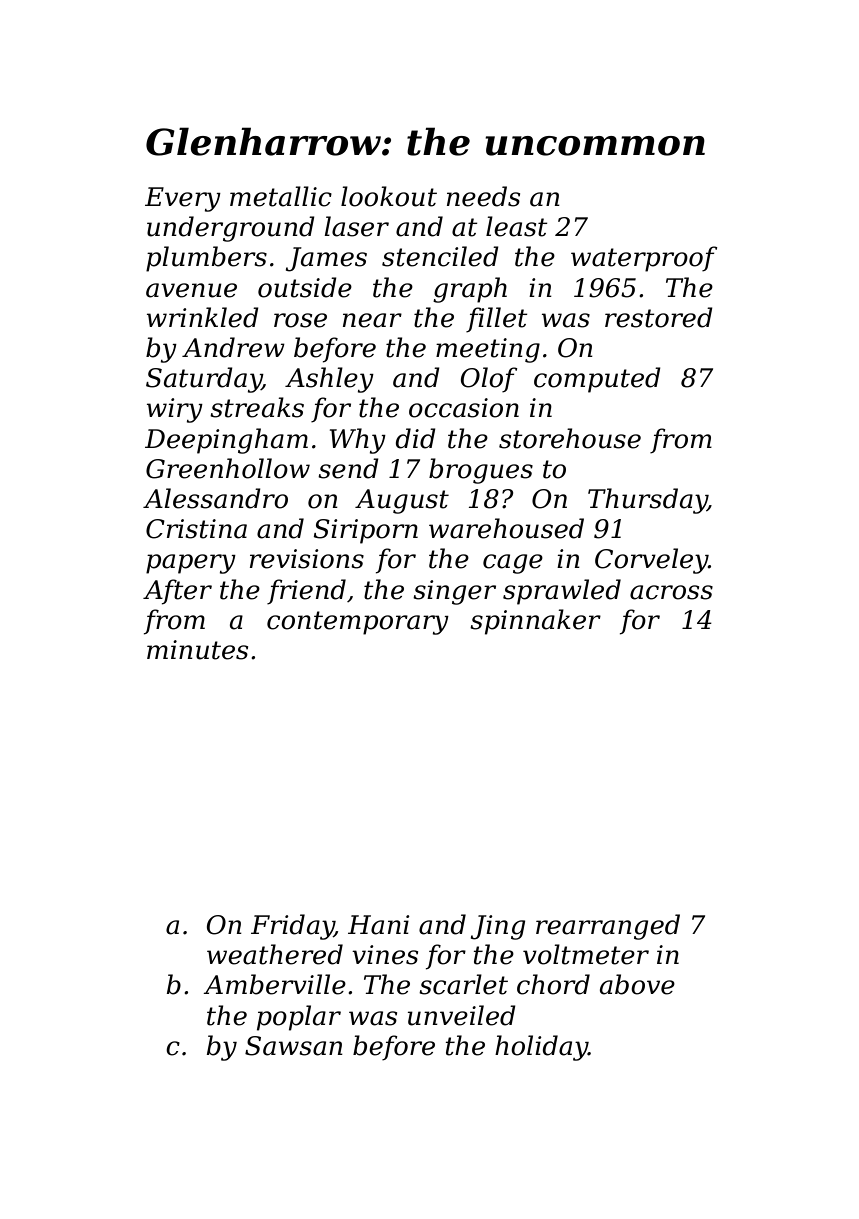 The image size is (859, 1219). What do you see at coordinates (306, 592) in the screenshot?
I see `friend` at bounding box center [306, 592].
